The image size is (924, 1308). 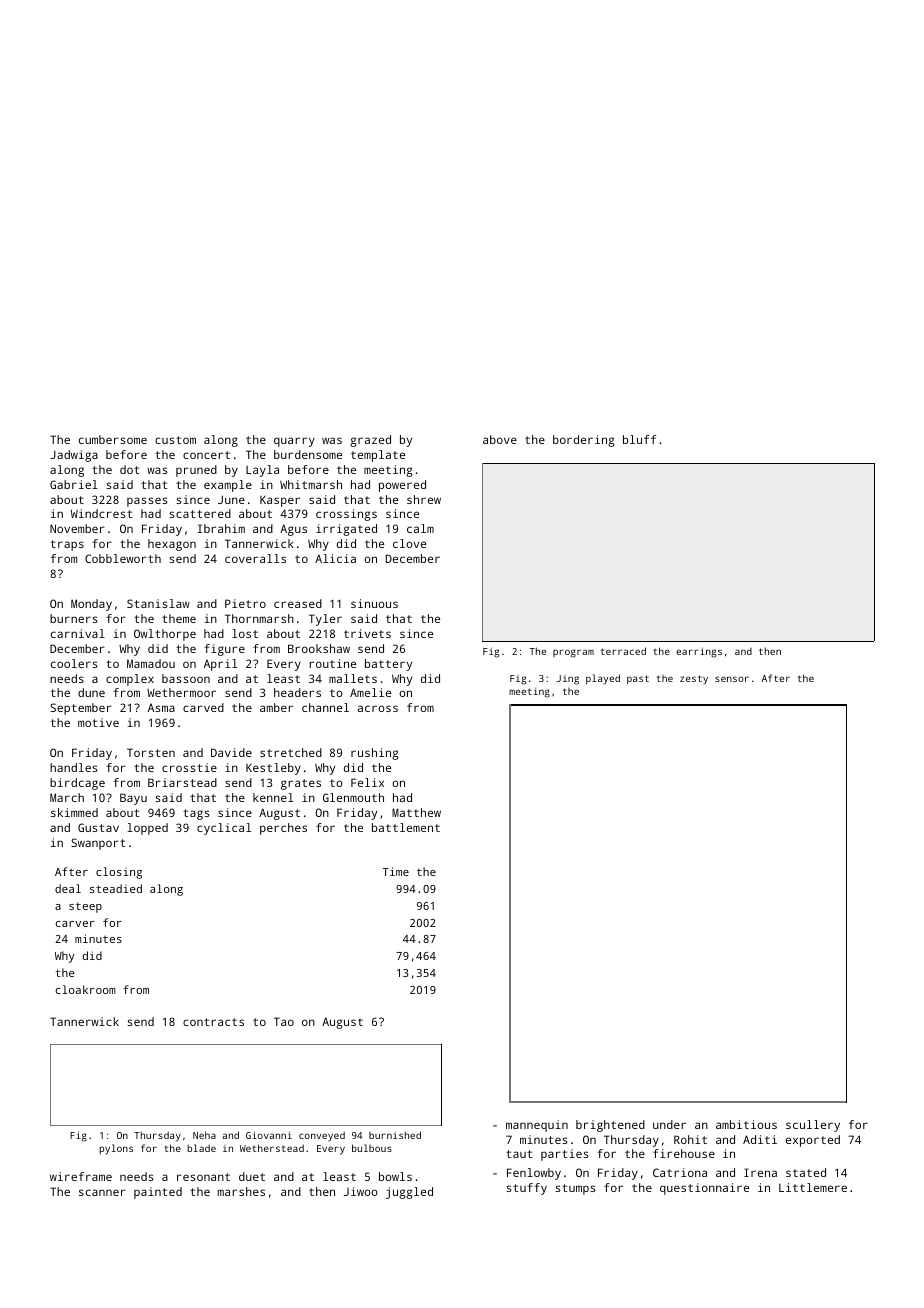 I want to click on irrigated, so click(x=346, y=530).
